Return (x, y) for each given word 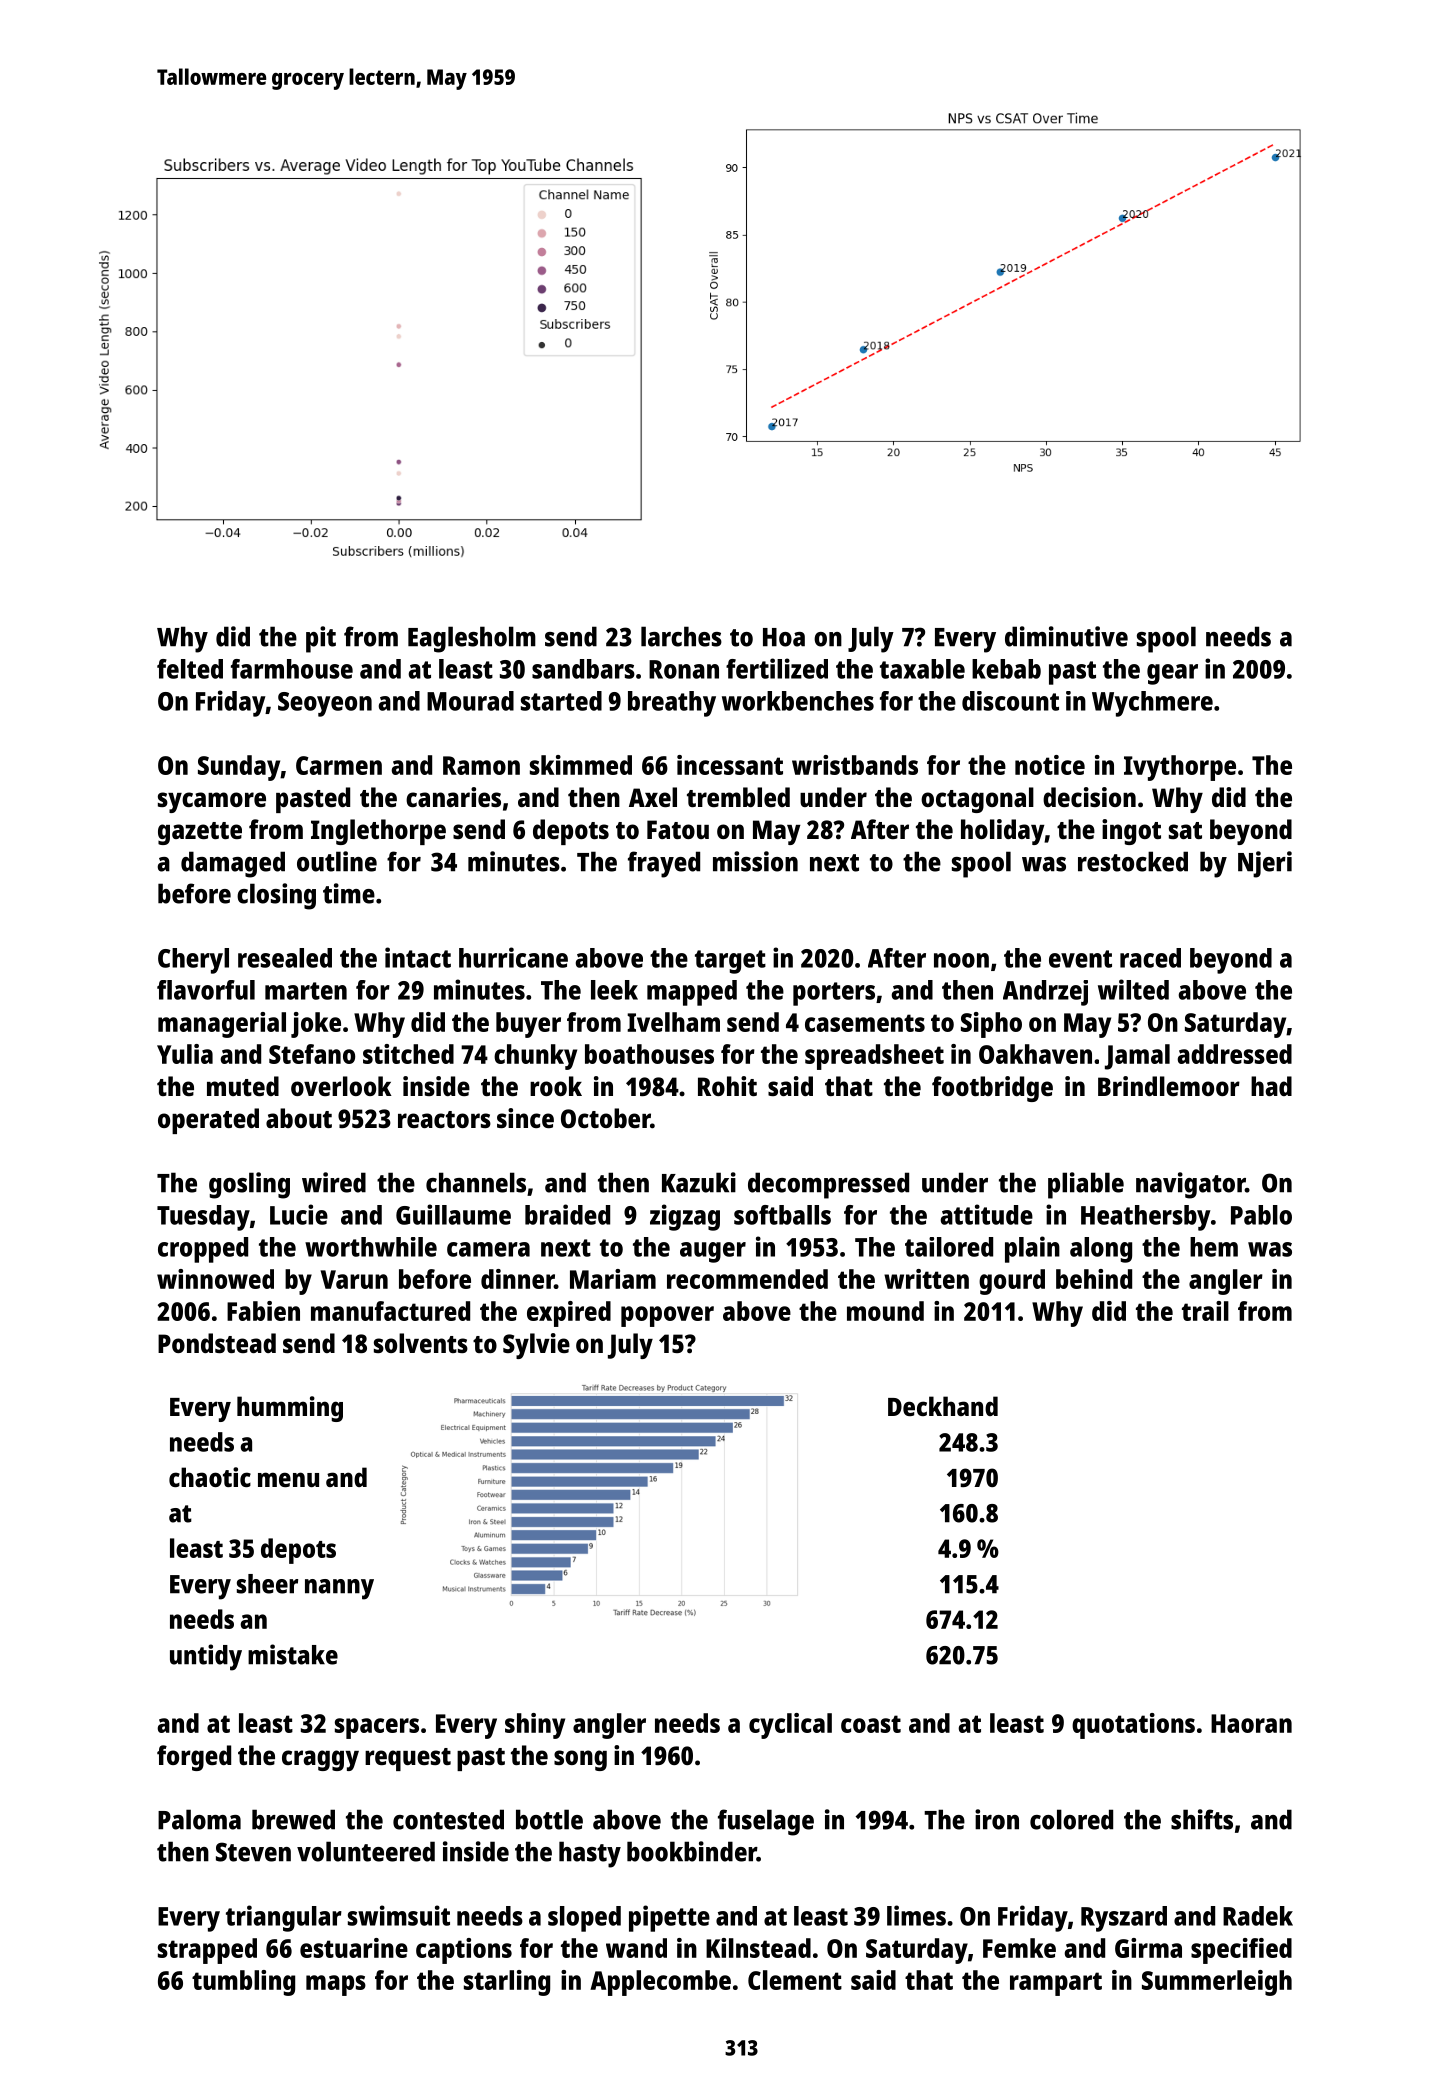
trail (1205, 1311)
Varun (354, 1279)
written (926, 1279)
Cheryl (193, 961)
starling (507, 1983)
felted (190, 669)
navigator (1190, 1185)
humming (290, 1409)
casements (865, 1023)
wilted (1133, 989)
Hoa (784, 637)
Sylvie (536, 1346)
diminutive (1066, 636)
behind (1094, 1279)
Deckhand (943, 1406)
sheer (267, 1584)
